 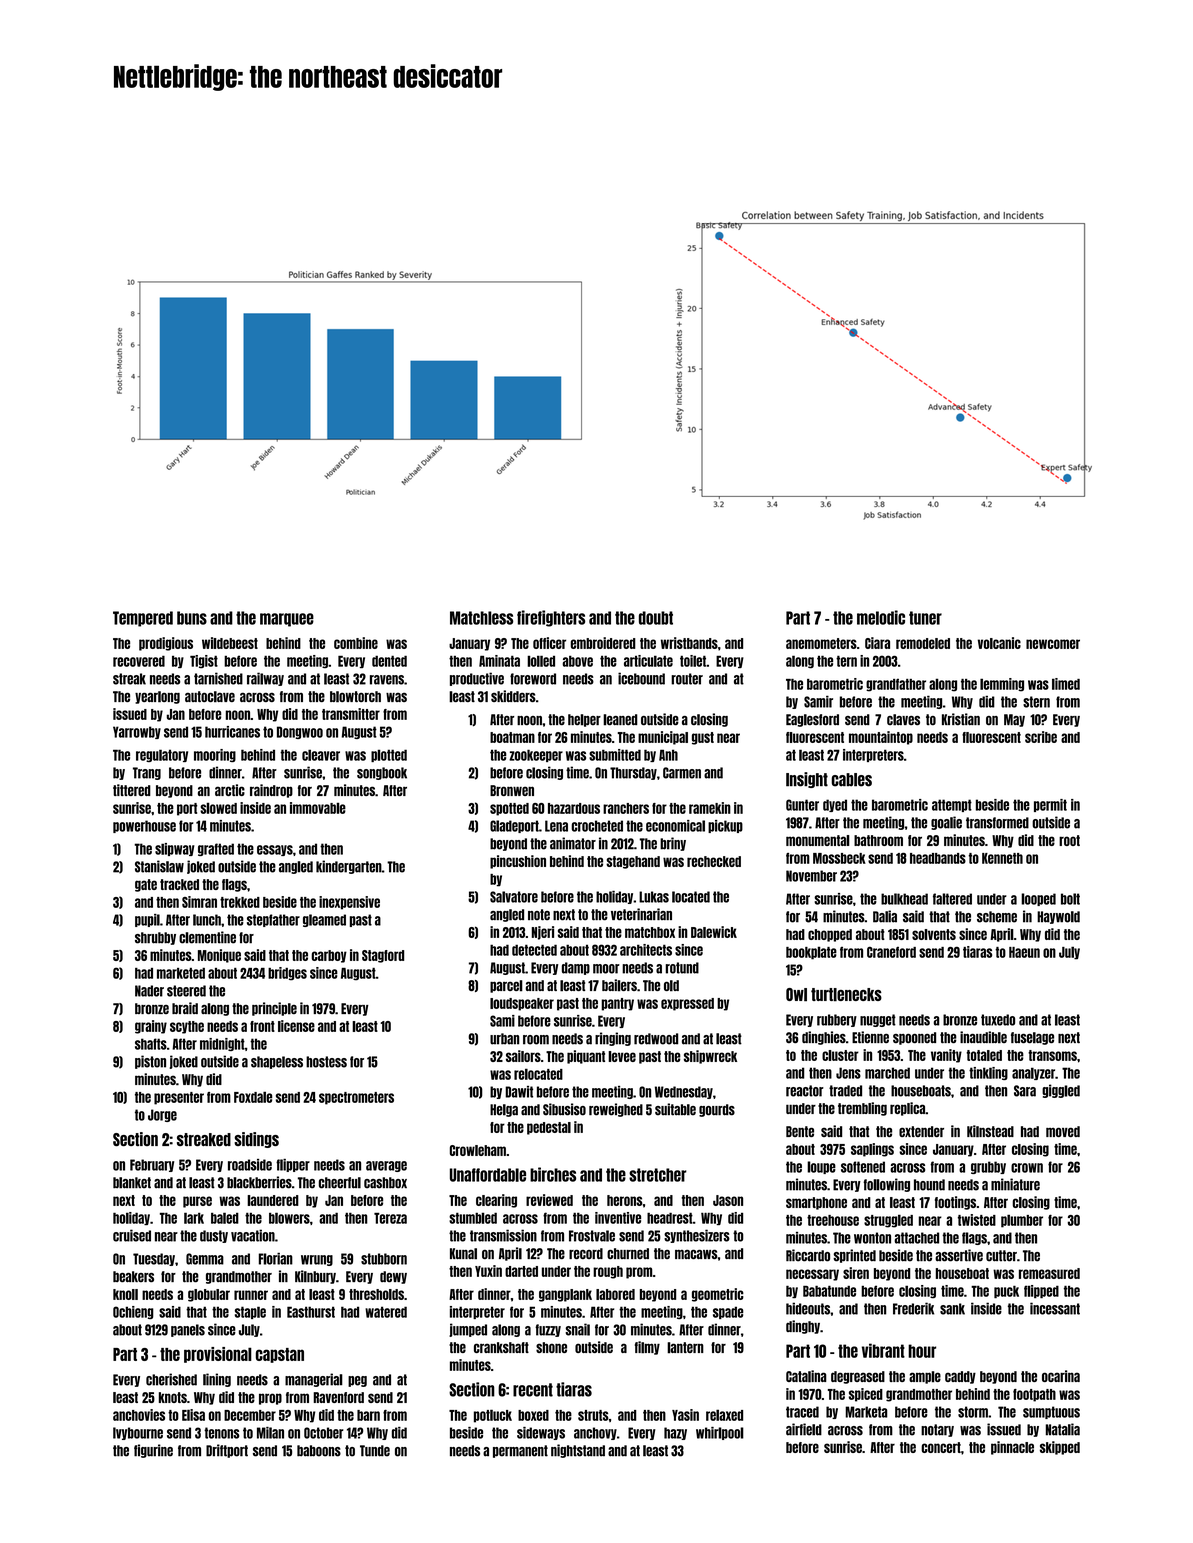 What do you see at coordinates (496, 1201) in the screenshot?
I see `clearing` at bounding box center [496, 1201].
